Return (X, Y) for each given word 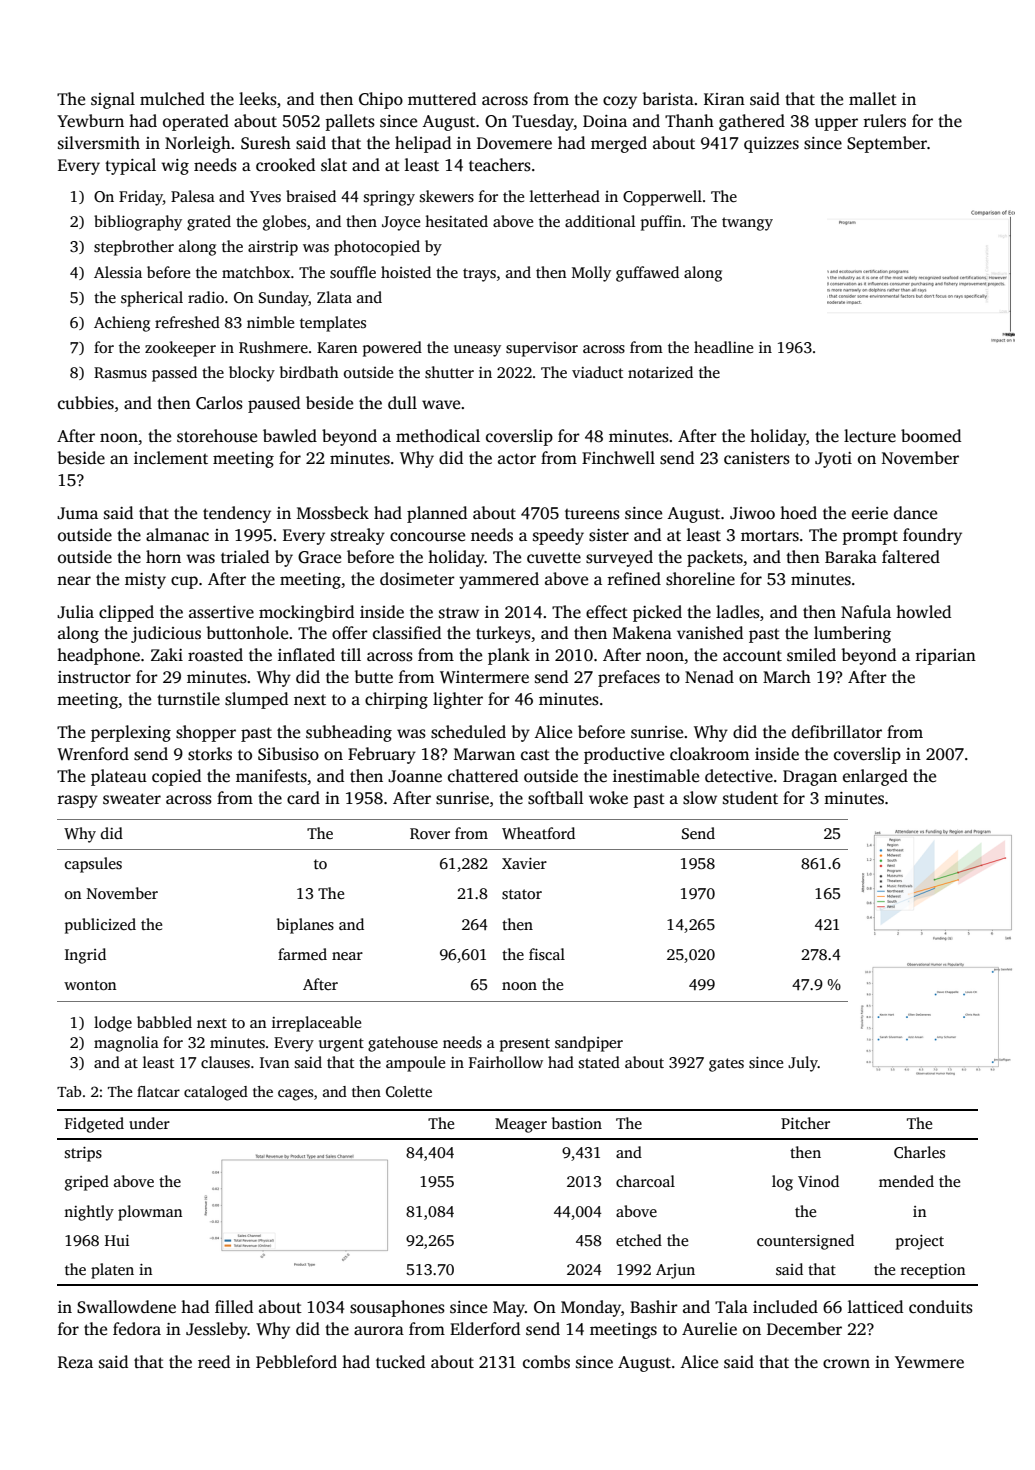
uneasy (477, 351)
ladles (738, 612)
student (750, 798)
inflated (306, 655)
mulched (172, 99)
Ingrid (85, 956)
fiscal (547, 954)
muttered (442, 99)
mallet (873, 98)
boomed (931, 436)
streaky (358, 536)
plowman (150, 1213)
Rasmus (120, 373)
